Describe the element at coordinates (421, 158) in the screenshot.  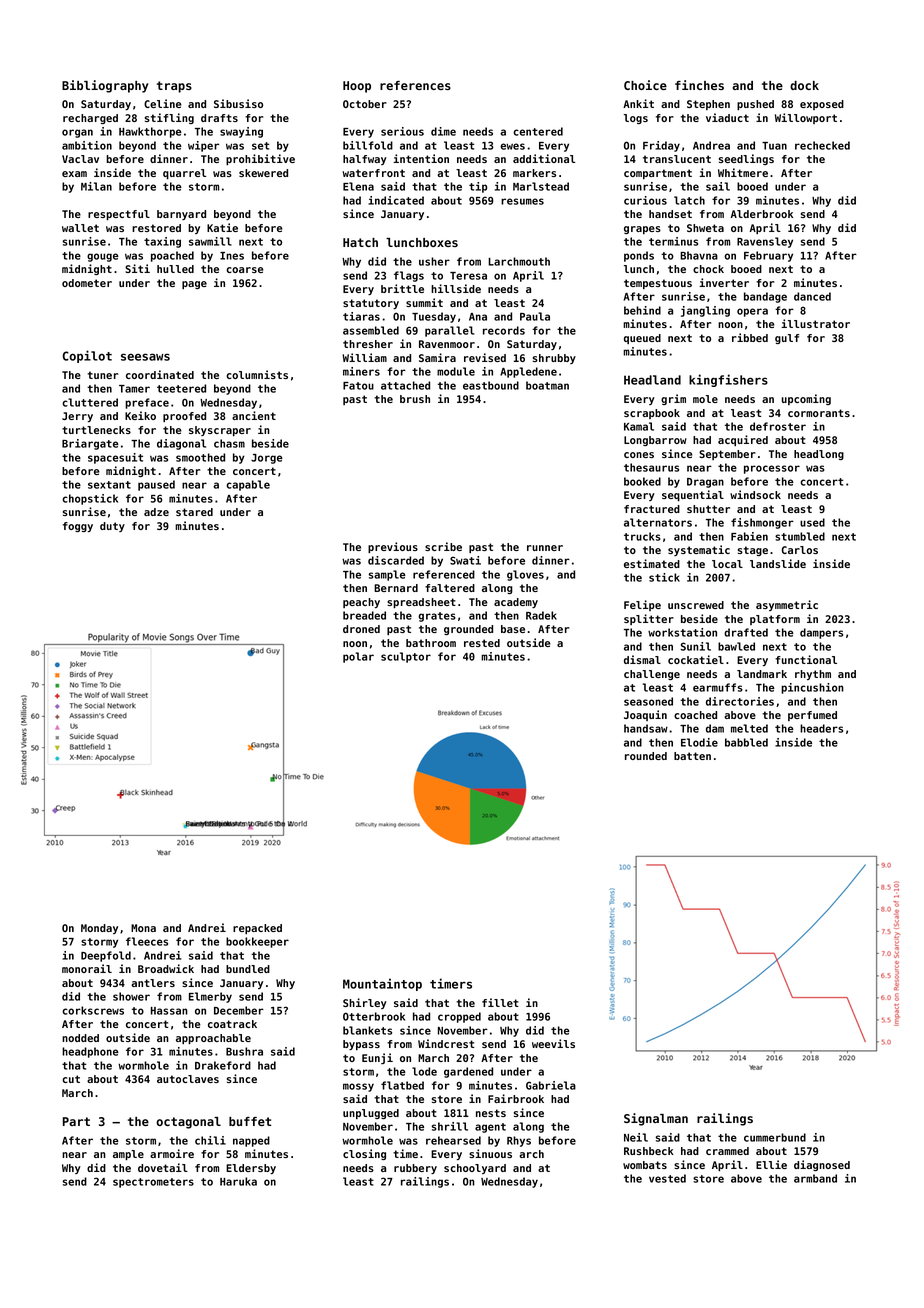
I see `intention` at that location.
